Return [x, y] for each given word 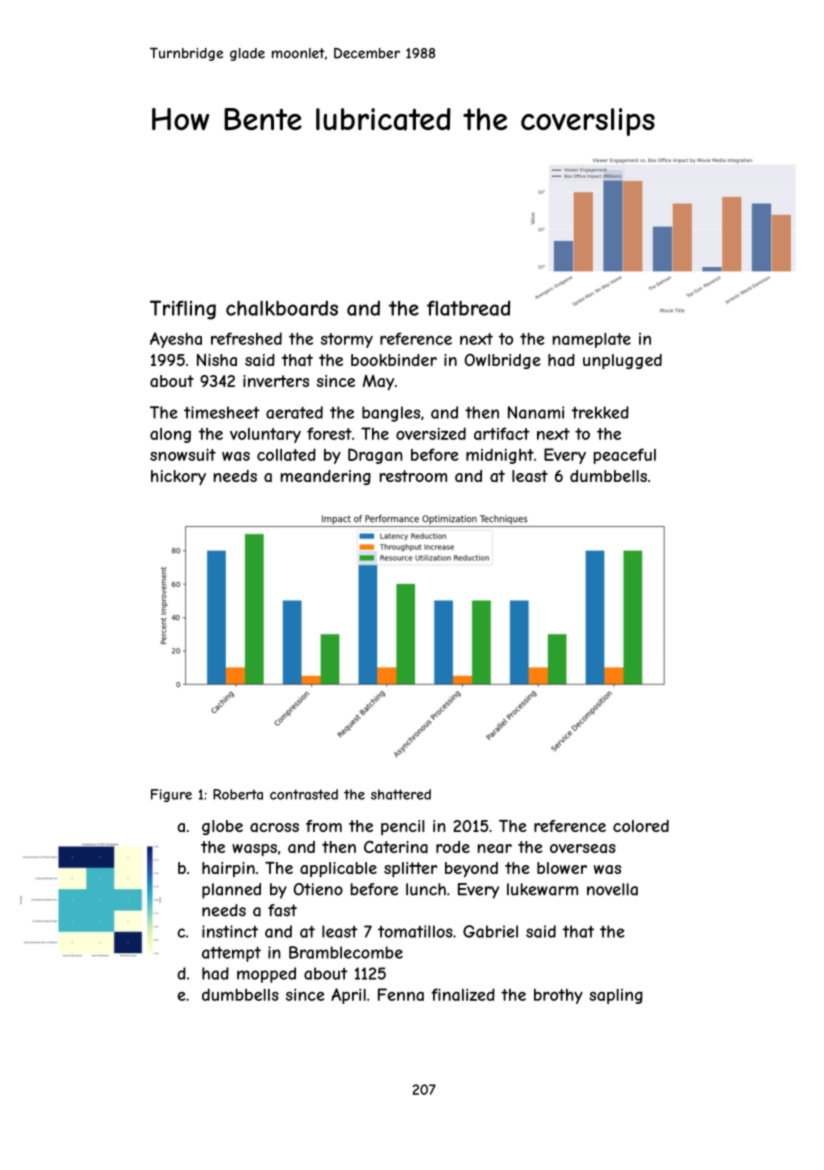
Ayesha [176, 340]
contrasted [304, 794]
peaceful [625, 456]
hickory [178, 477]
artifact [502, 433]
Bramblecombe [346, 952]
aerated [294, 412]
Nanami [536, 412]
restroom [413, 476]
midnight [500, 456]
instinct [230, 931]
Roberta [238, 794]
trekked [600, 412]
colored [641, 826]
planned [231, 891]
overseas [583, 848]
